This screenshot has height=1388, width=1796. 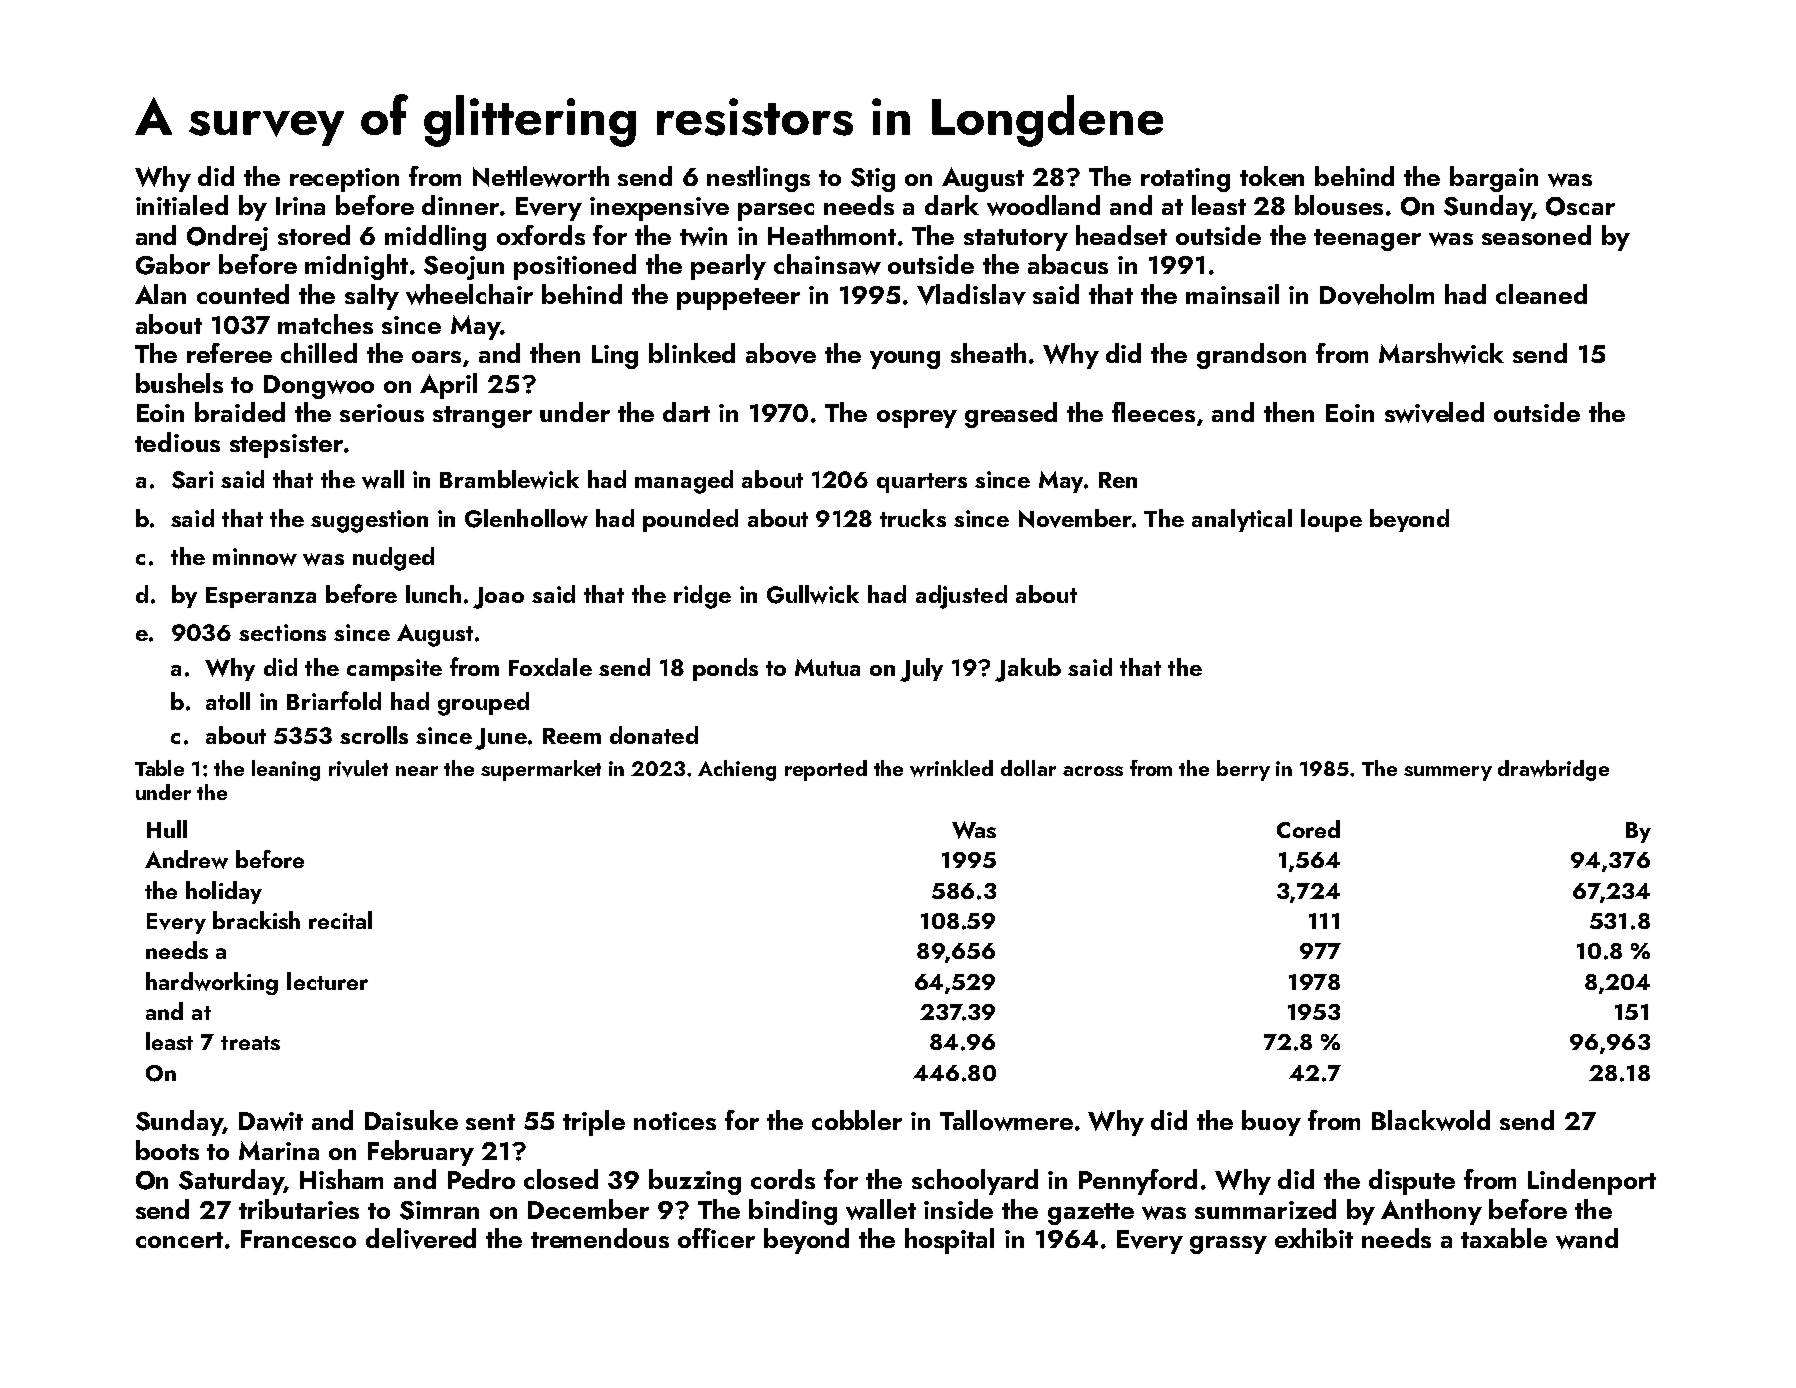 What do you see at coordinates (1093, 771) in the screenshot?
I see `across` at bounding box center [1093, 771].
